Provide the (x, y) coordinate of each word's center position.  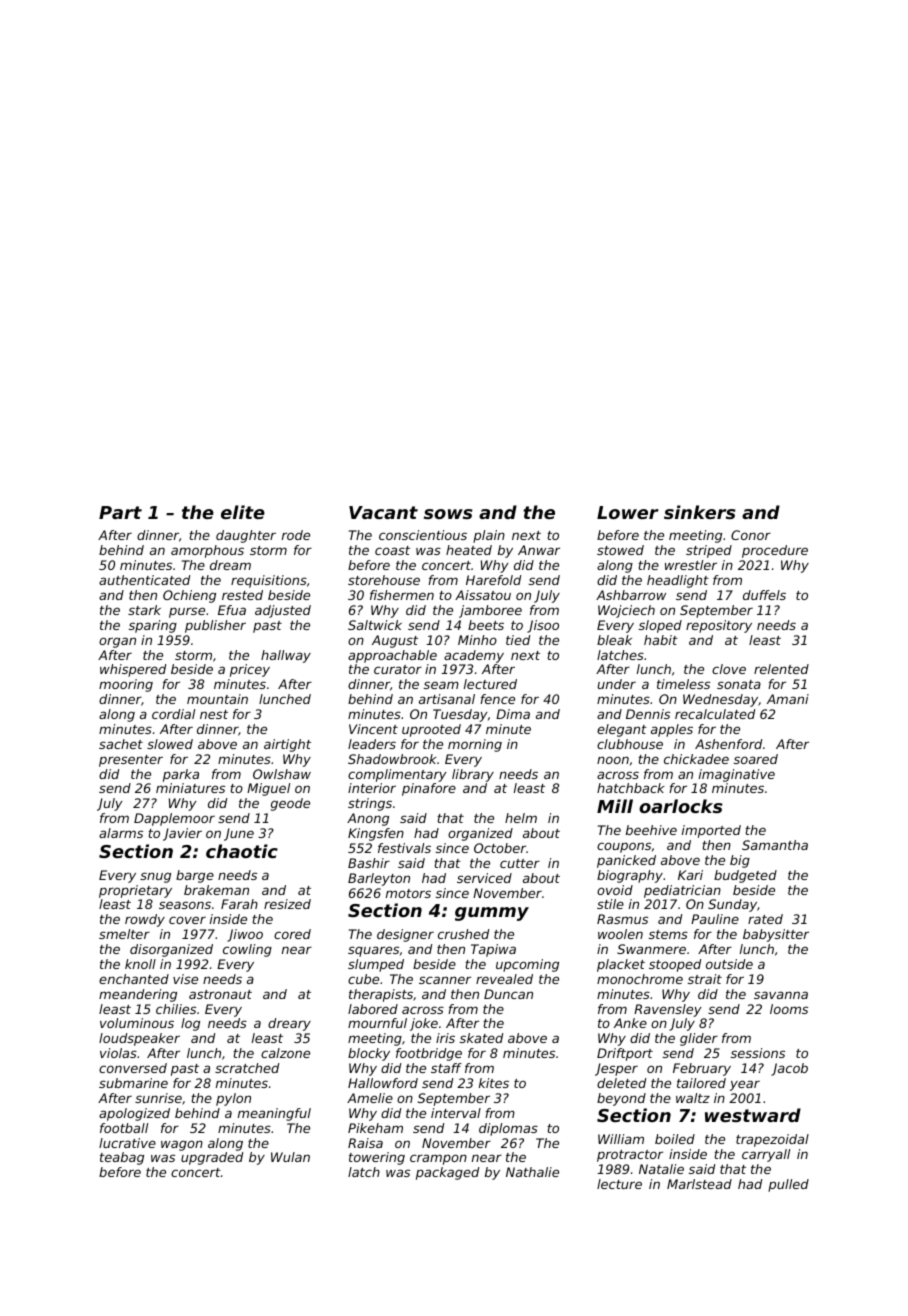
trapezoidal (772, 1140)
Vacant (383, 512)
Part (120, 512)
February (702, 1069)
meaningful (274, 1114)
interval (456, 1113)
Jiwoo (245, 935)
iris (445, 1038)
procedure (775, 551)
